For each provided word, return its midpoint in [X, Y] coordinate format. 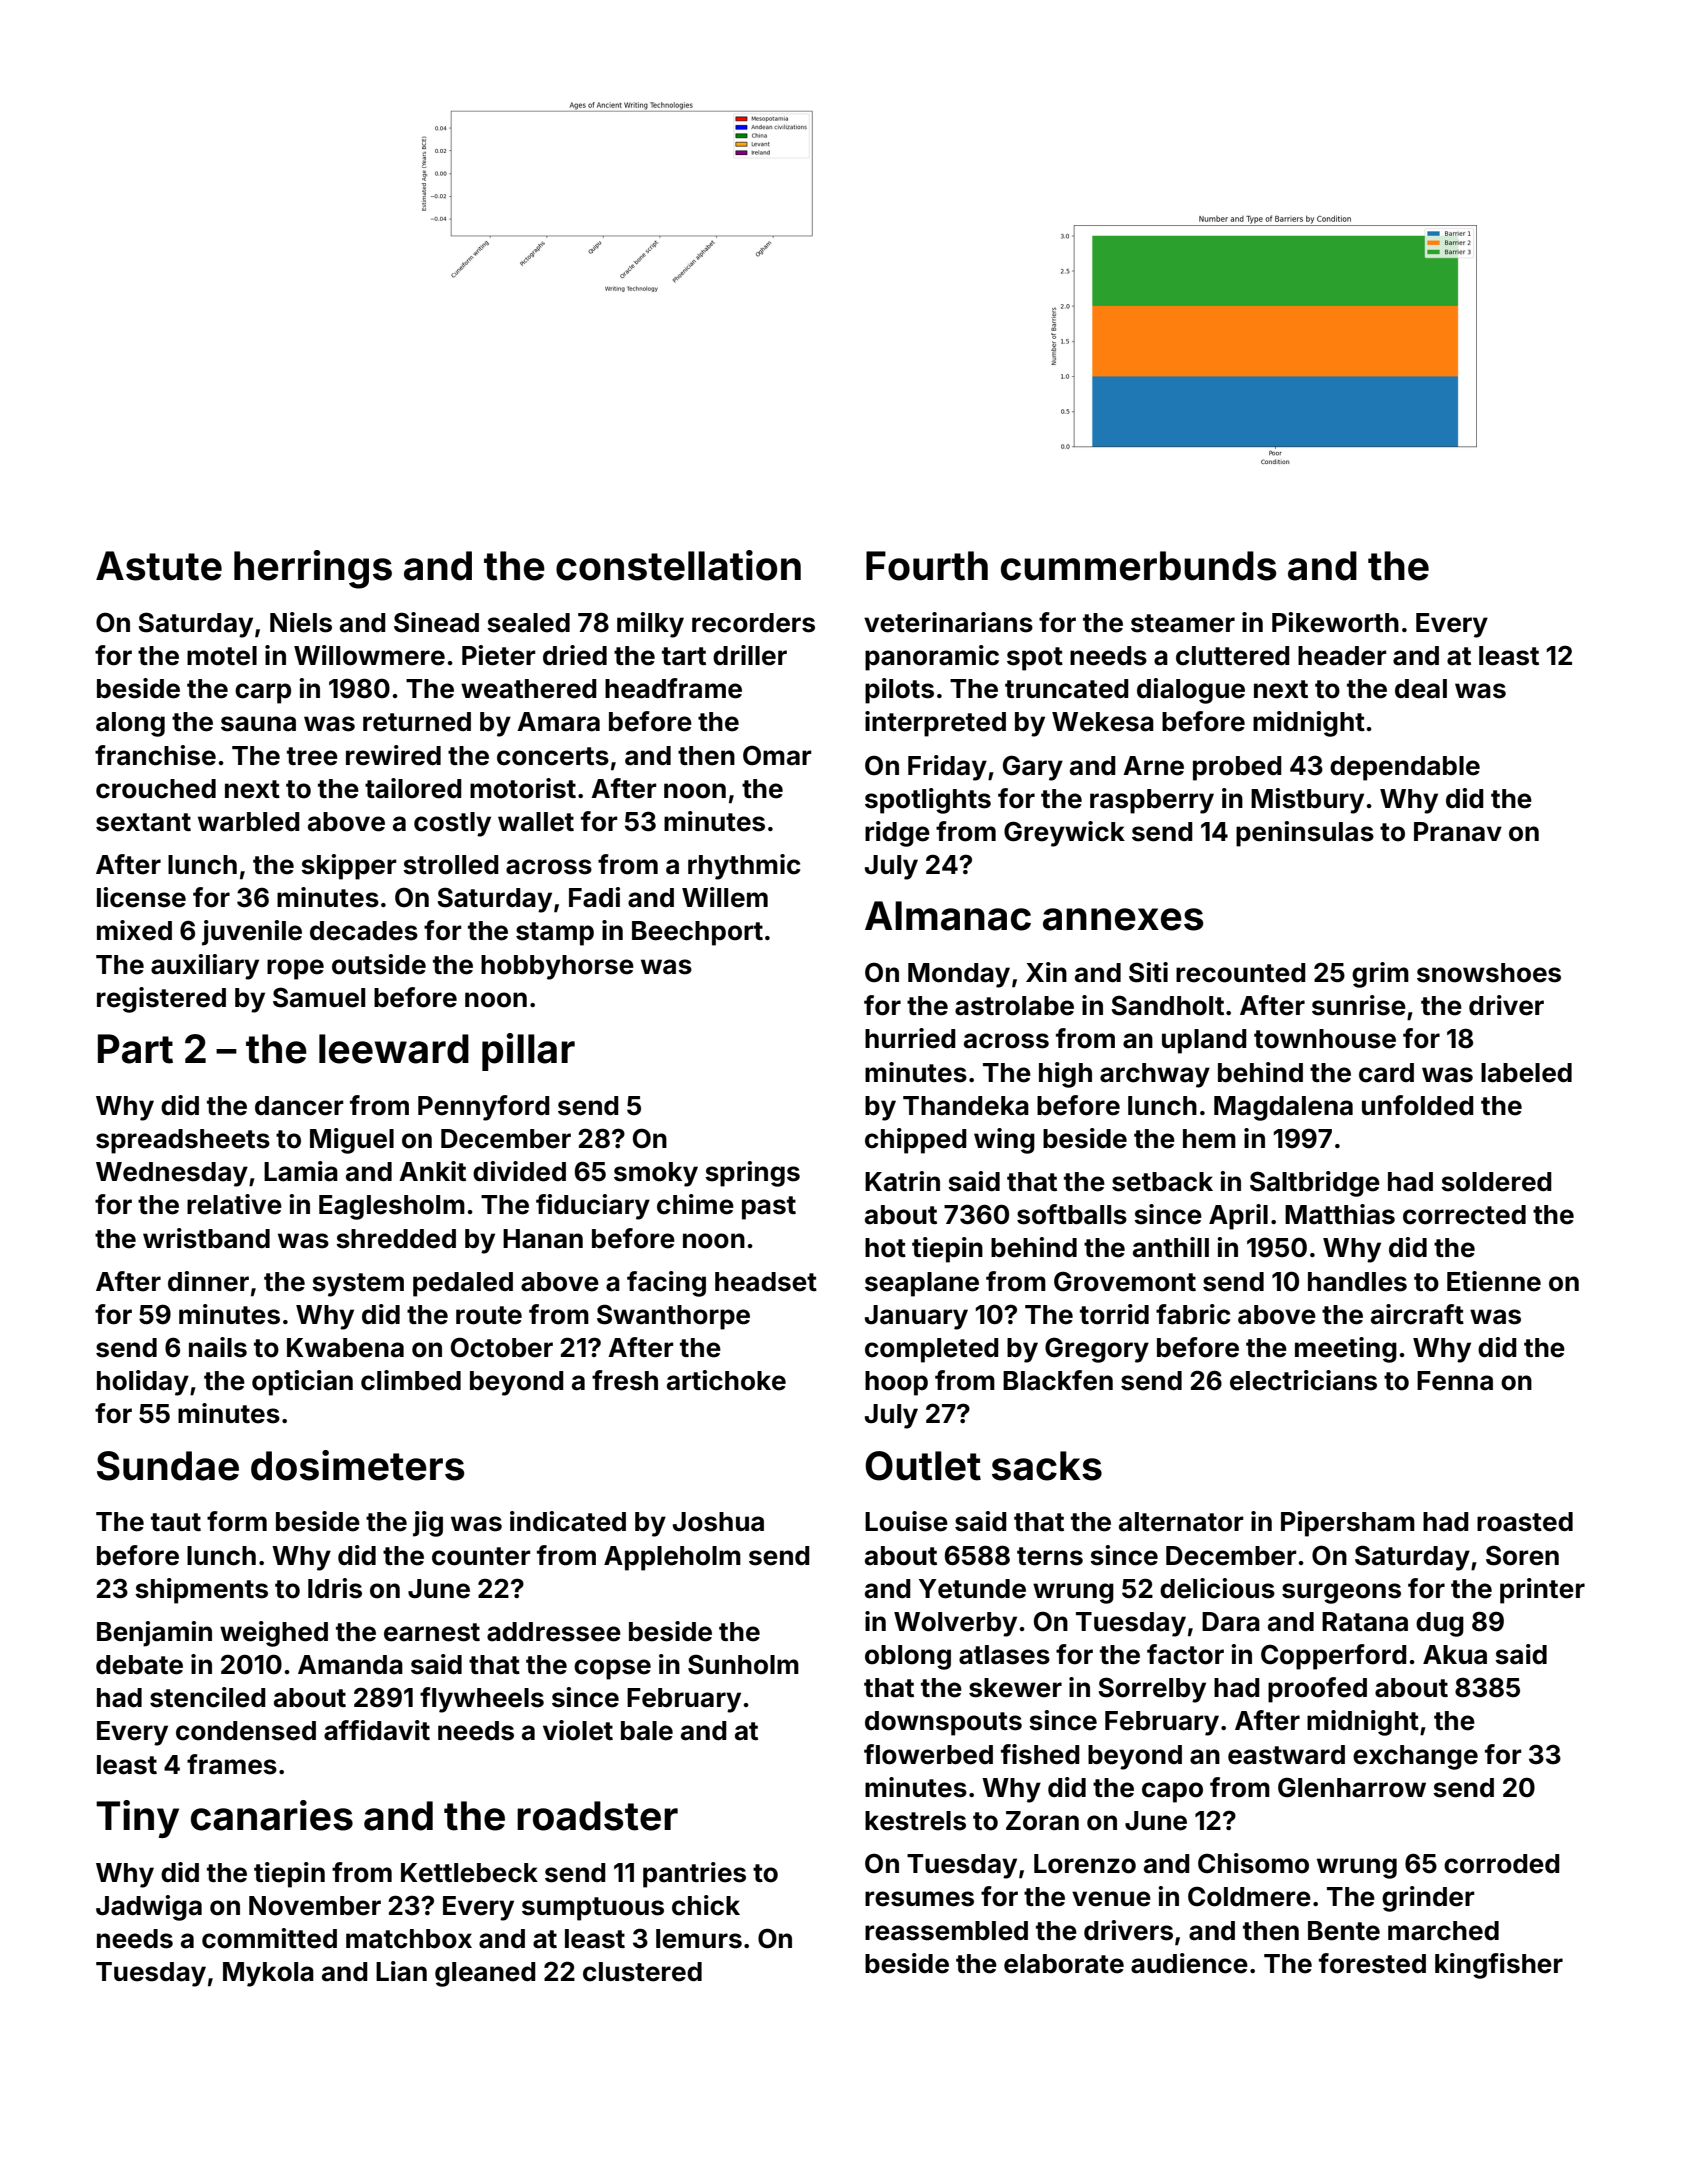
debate [139, 1665]
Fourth [927, 566]
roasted [1525, 1522]
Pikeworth [1335, 622]
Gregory [1097, 1350]
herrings [313, 569]
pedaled [463, 1284]
